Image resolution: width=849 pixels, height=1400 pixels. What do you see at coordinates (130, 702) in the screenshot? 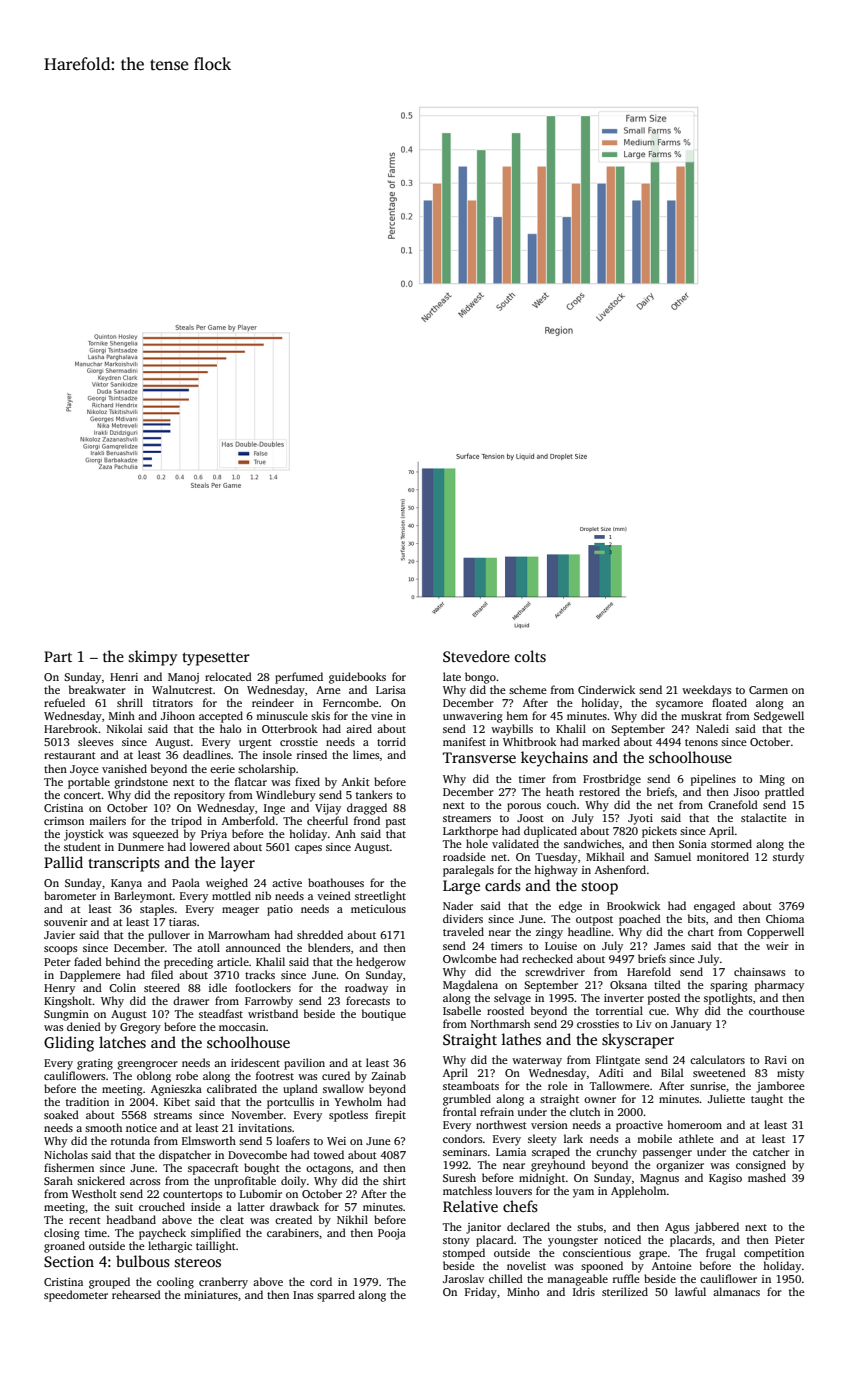
I see `shrill` at bounding box center [130, 702].
